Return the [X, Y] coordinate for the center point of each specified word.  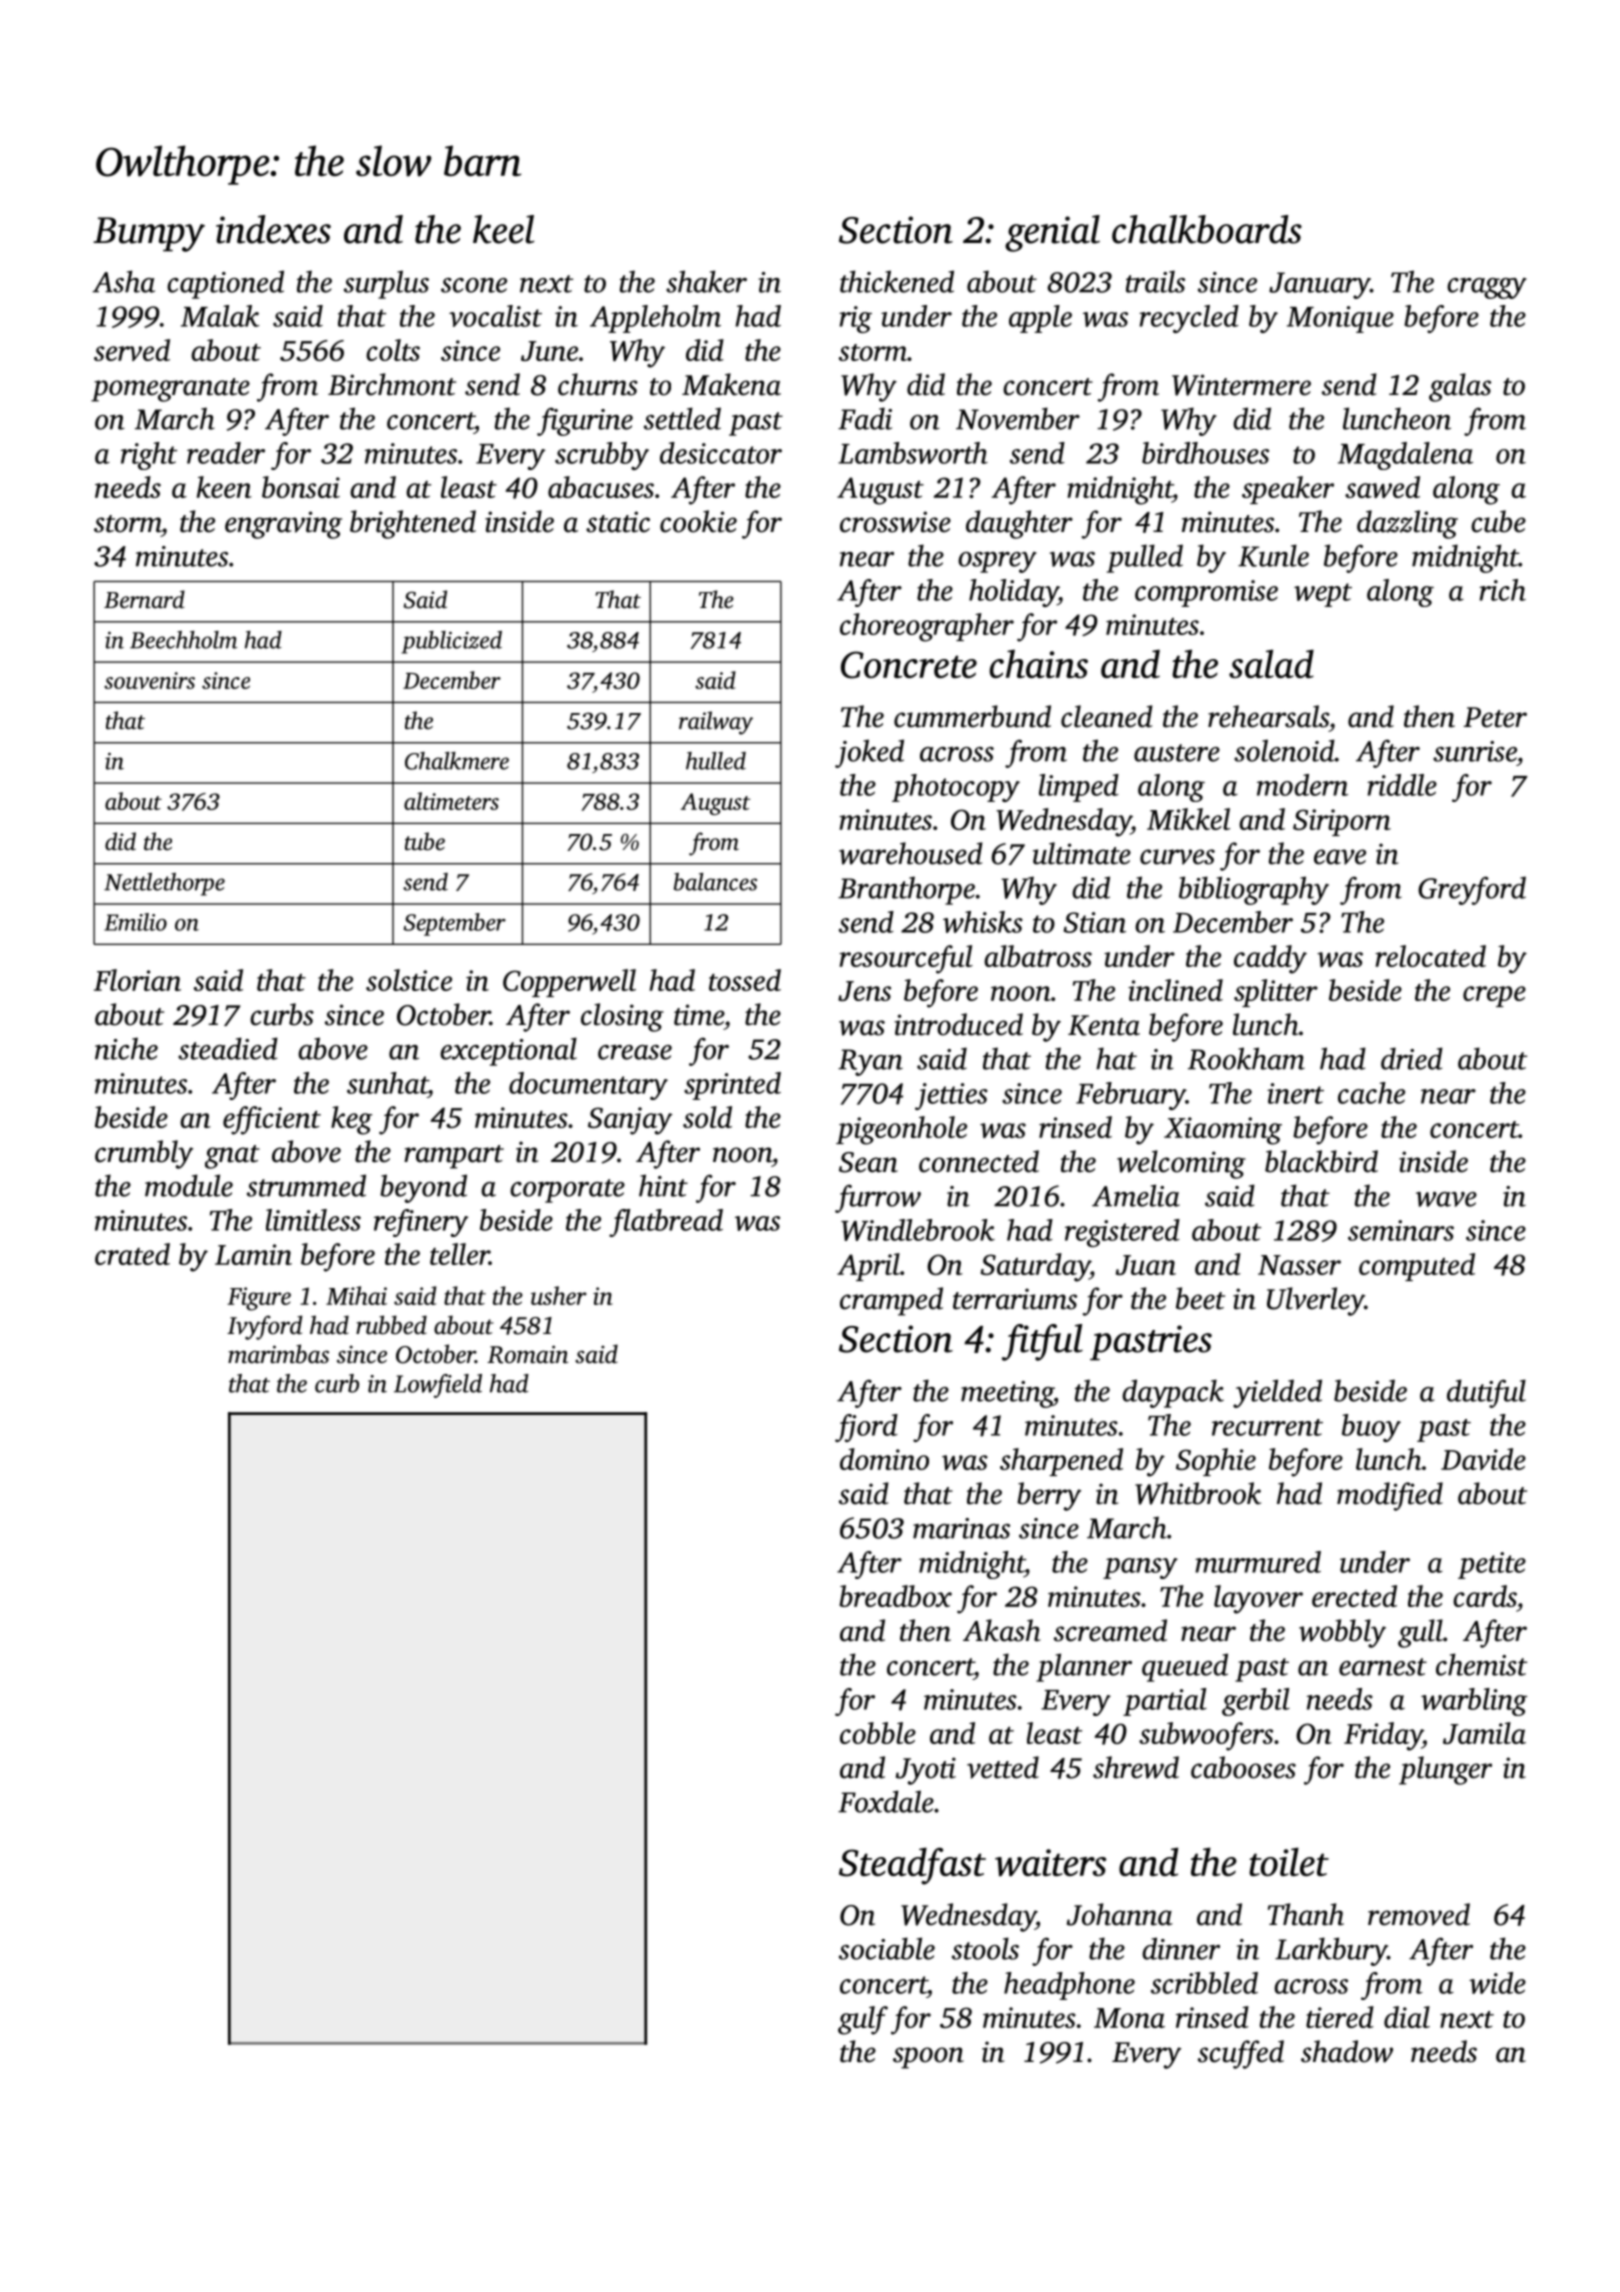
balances [715, 882]
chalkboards [1207, 229]
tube [425, 841]
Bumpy [149, 234]
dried [1412, 1058]
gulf [863, 2020]
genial [1052, 233]
